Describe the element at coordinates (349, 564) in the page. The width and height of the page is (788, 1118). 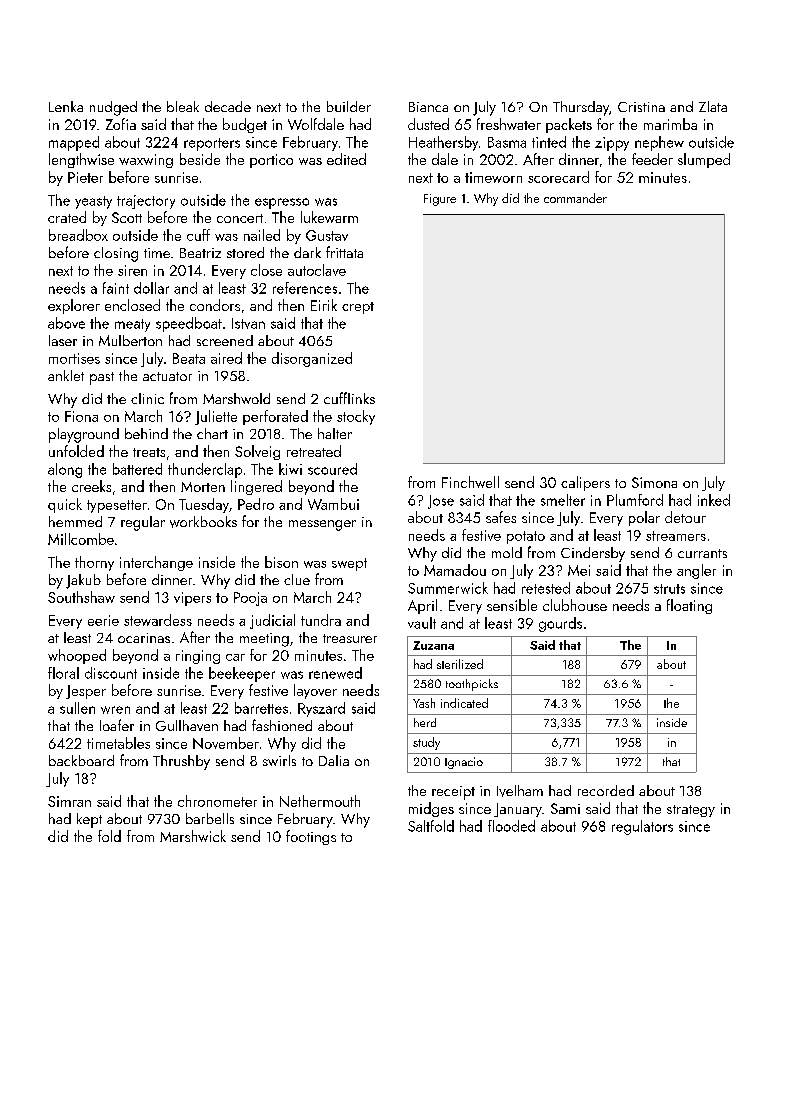
I see `swept` at that location.
